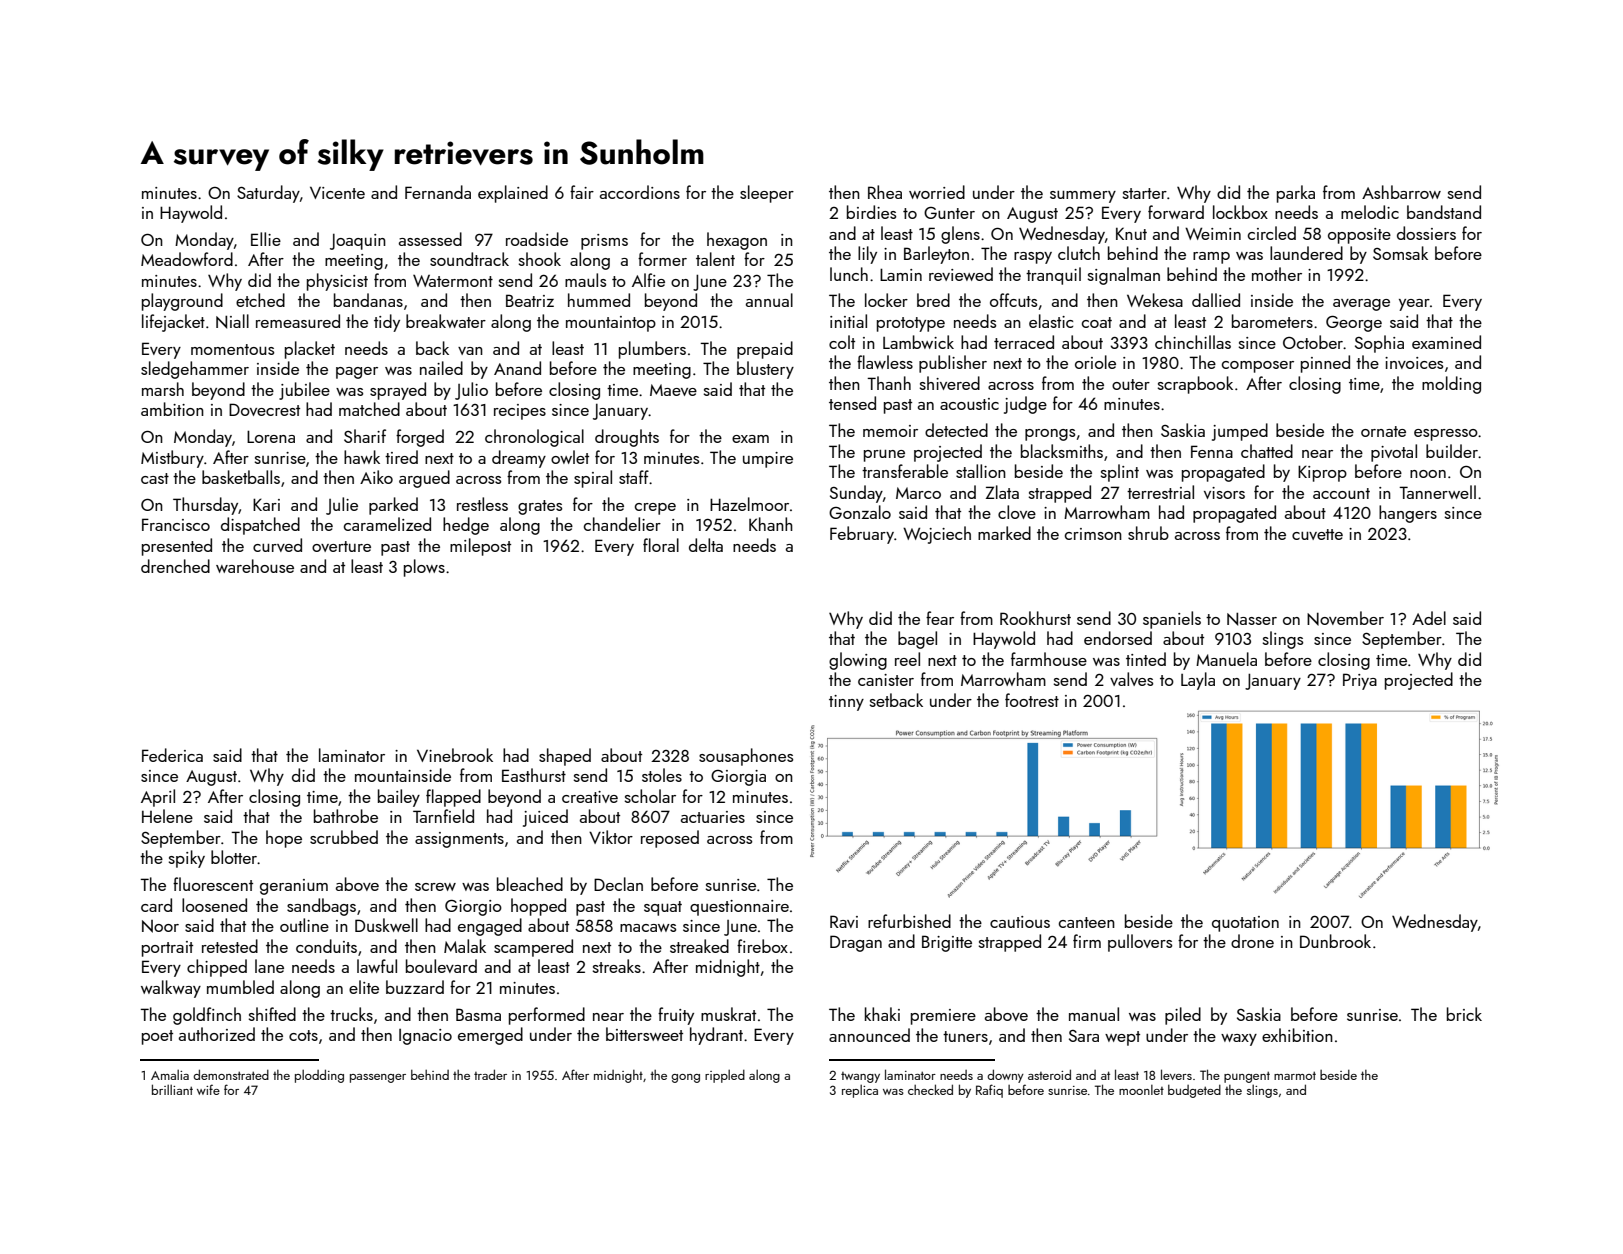 Image resolution: width=1623 pixels, height=1254 pixels. What do you see at coordinates (230, 946) in the document?
I see `retested` at bounding box center [230, 946].
